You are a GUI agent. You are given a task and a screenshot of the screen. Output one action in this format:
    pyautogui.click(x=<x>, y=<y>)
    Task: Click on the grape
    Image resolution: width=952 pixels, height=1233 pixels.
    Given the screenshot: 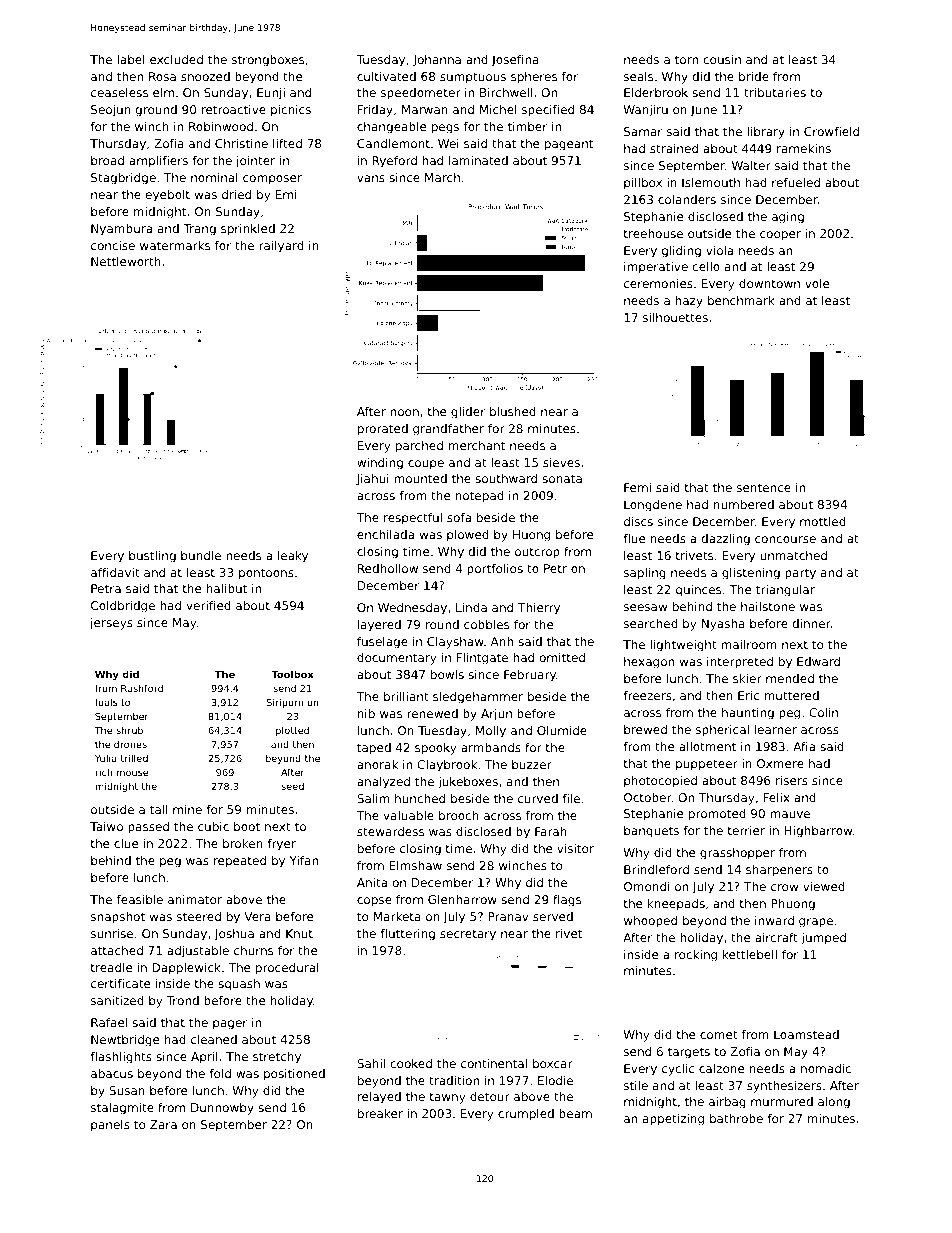 What is the action you would take?
    pyautogui.click(x=816, y=923)
